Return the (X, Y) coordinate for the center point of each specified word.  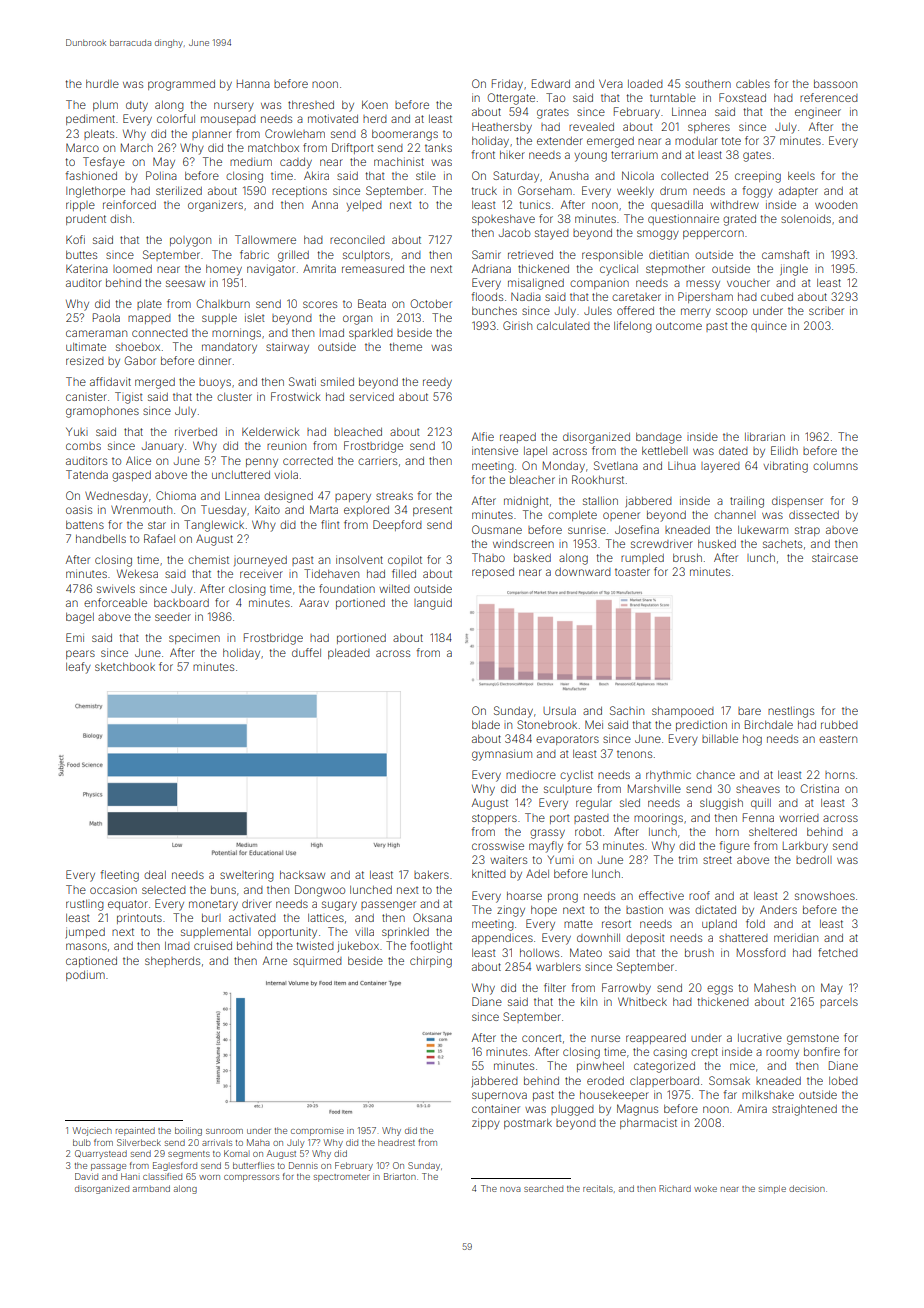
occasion (113, 889)
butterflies (253, 1165)
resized (85, 360)
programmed (181, 85)
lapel (535, 452)
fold (755, 923)
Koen (375, 104)
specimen (194, 638)
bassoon (835, 84)
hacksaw (302, 875)
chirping (431, 962)
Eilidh (784, 450)
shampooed (683, 712)
